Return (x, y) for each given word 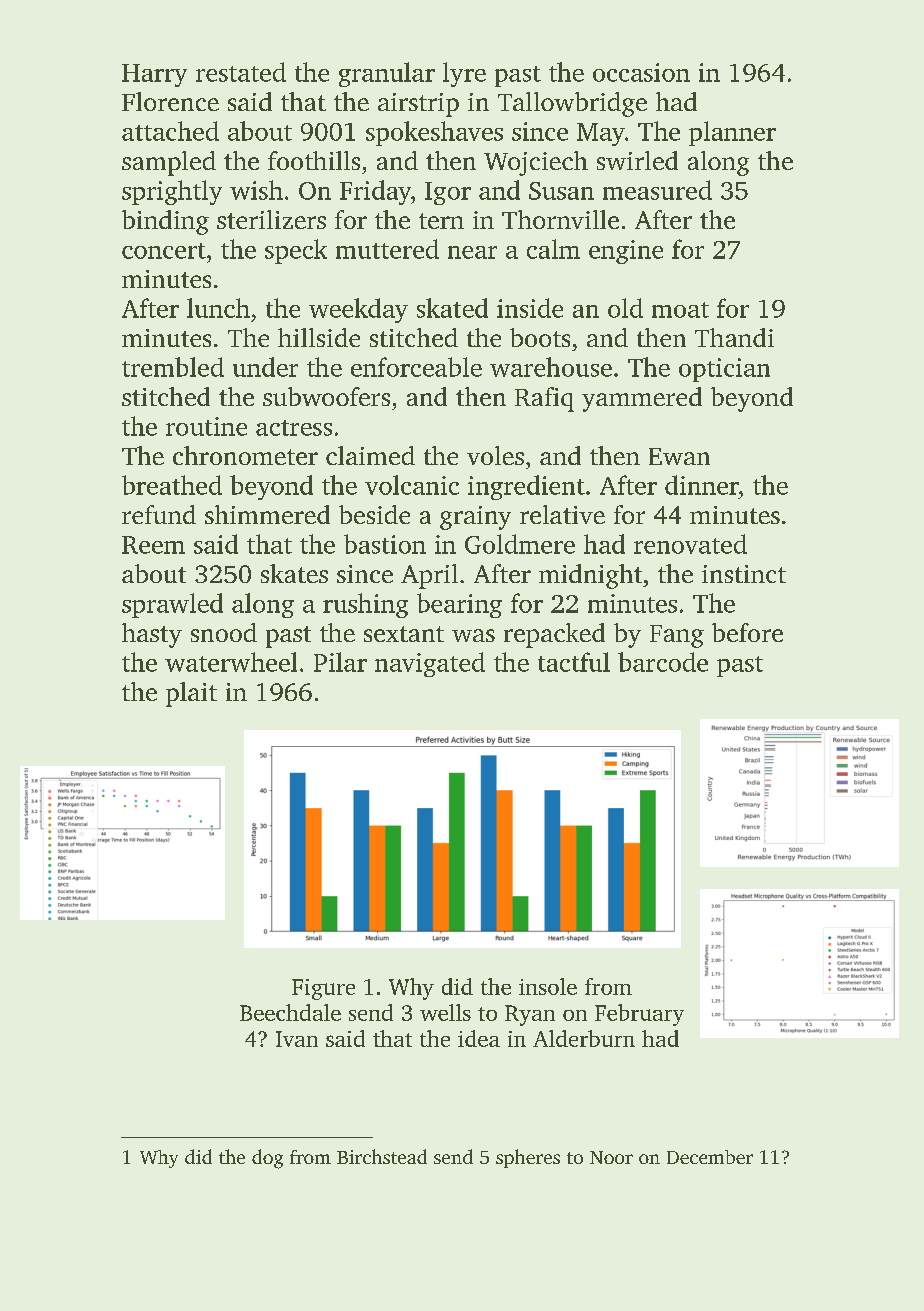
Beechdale (290, 1012)
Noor (611, 1157)
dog (267, 1159)
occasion (641, 72)
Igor (448, 193)
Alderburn (584, 1038)
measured (657, 190)
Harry (154, 75)
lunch (218, 308)
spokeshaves (434, 133)
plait (191, 694)
